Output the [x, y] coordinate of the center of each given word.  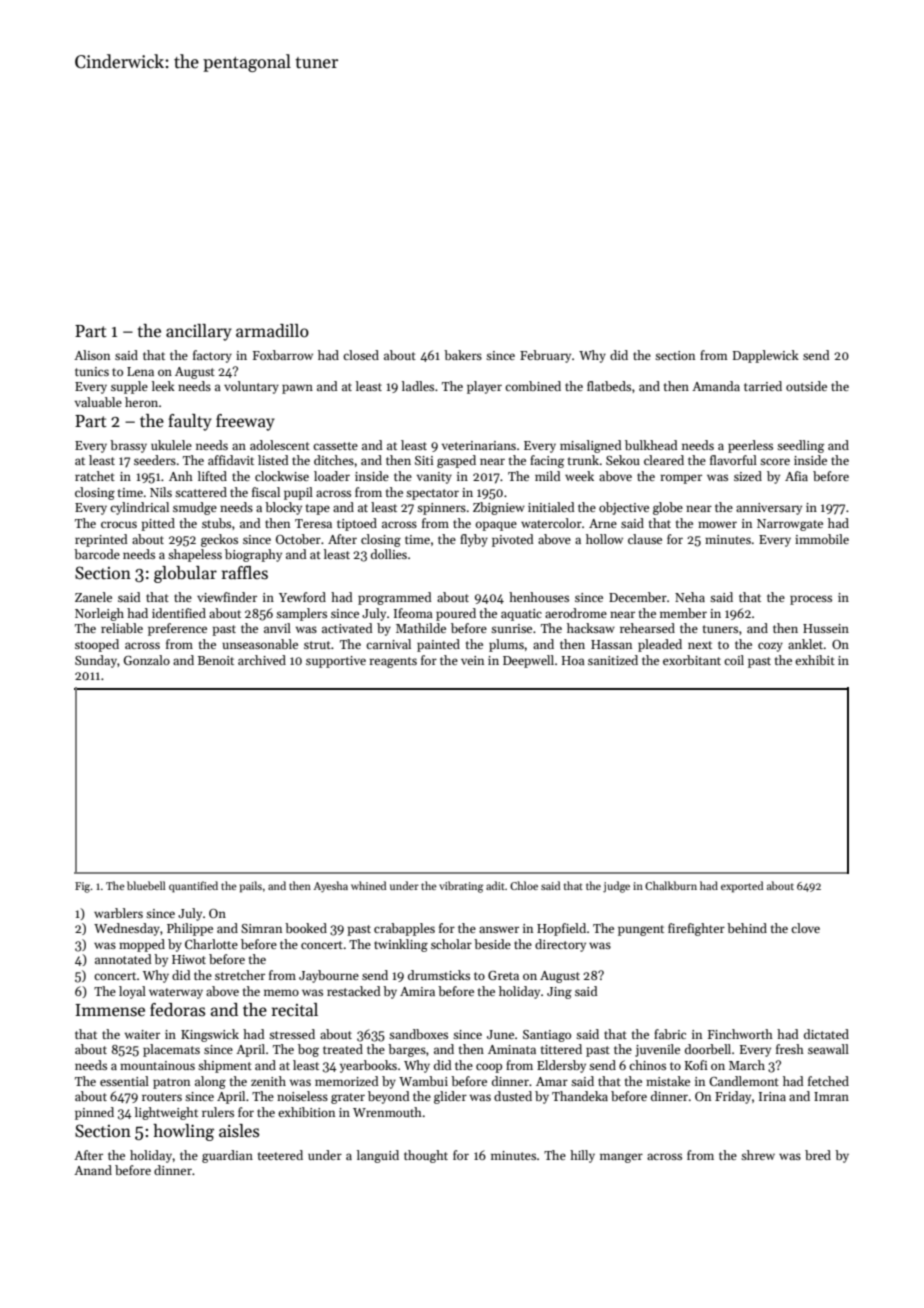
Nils [161, 492]
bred [818, 1155]
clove [805, 928]
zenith [268, 1081]
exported [742, 887]
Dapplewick [766, 356]
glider [450, 1097]
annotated [123, 959]
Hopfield [561, 929]
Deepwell [528, 661]
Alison [92, 355]
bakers [463, 355]
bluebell [146, 885]
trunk [583, 460]
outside [806, 386]
